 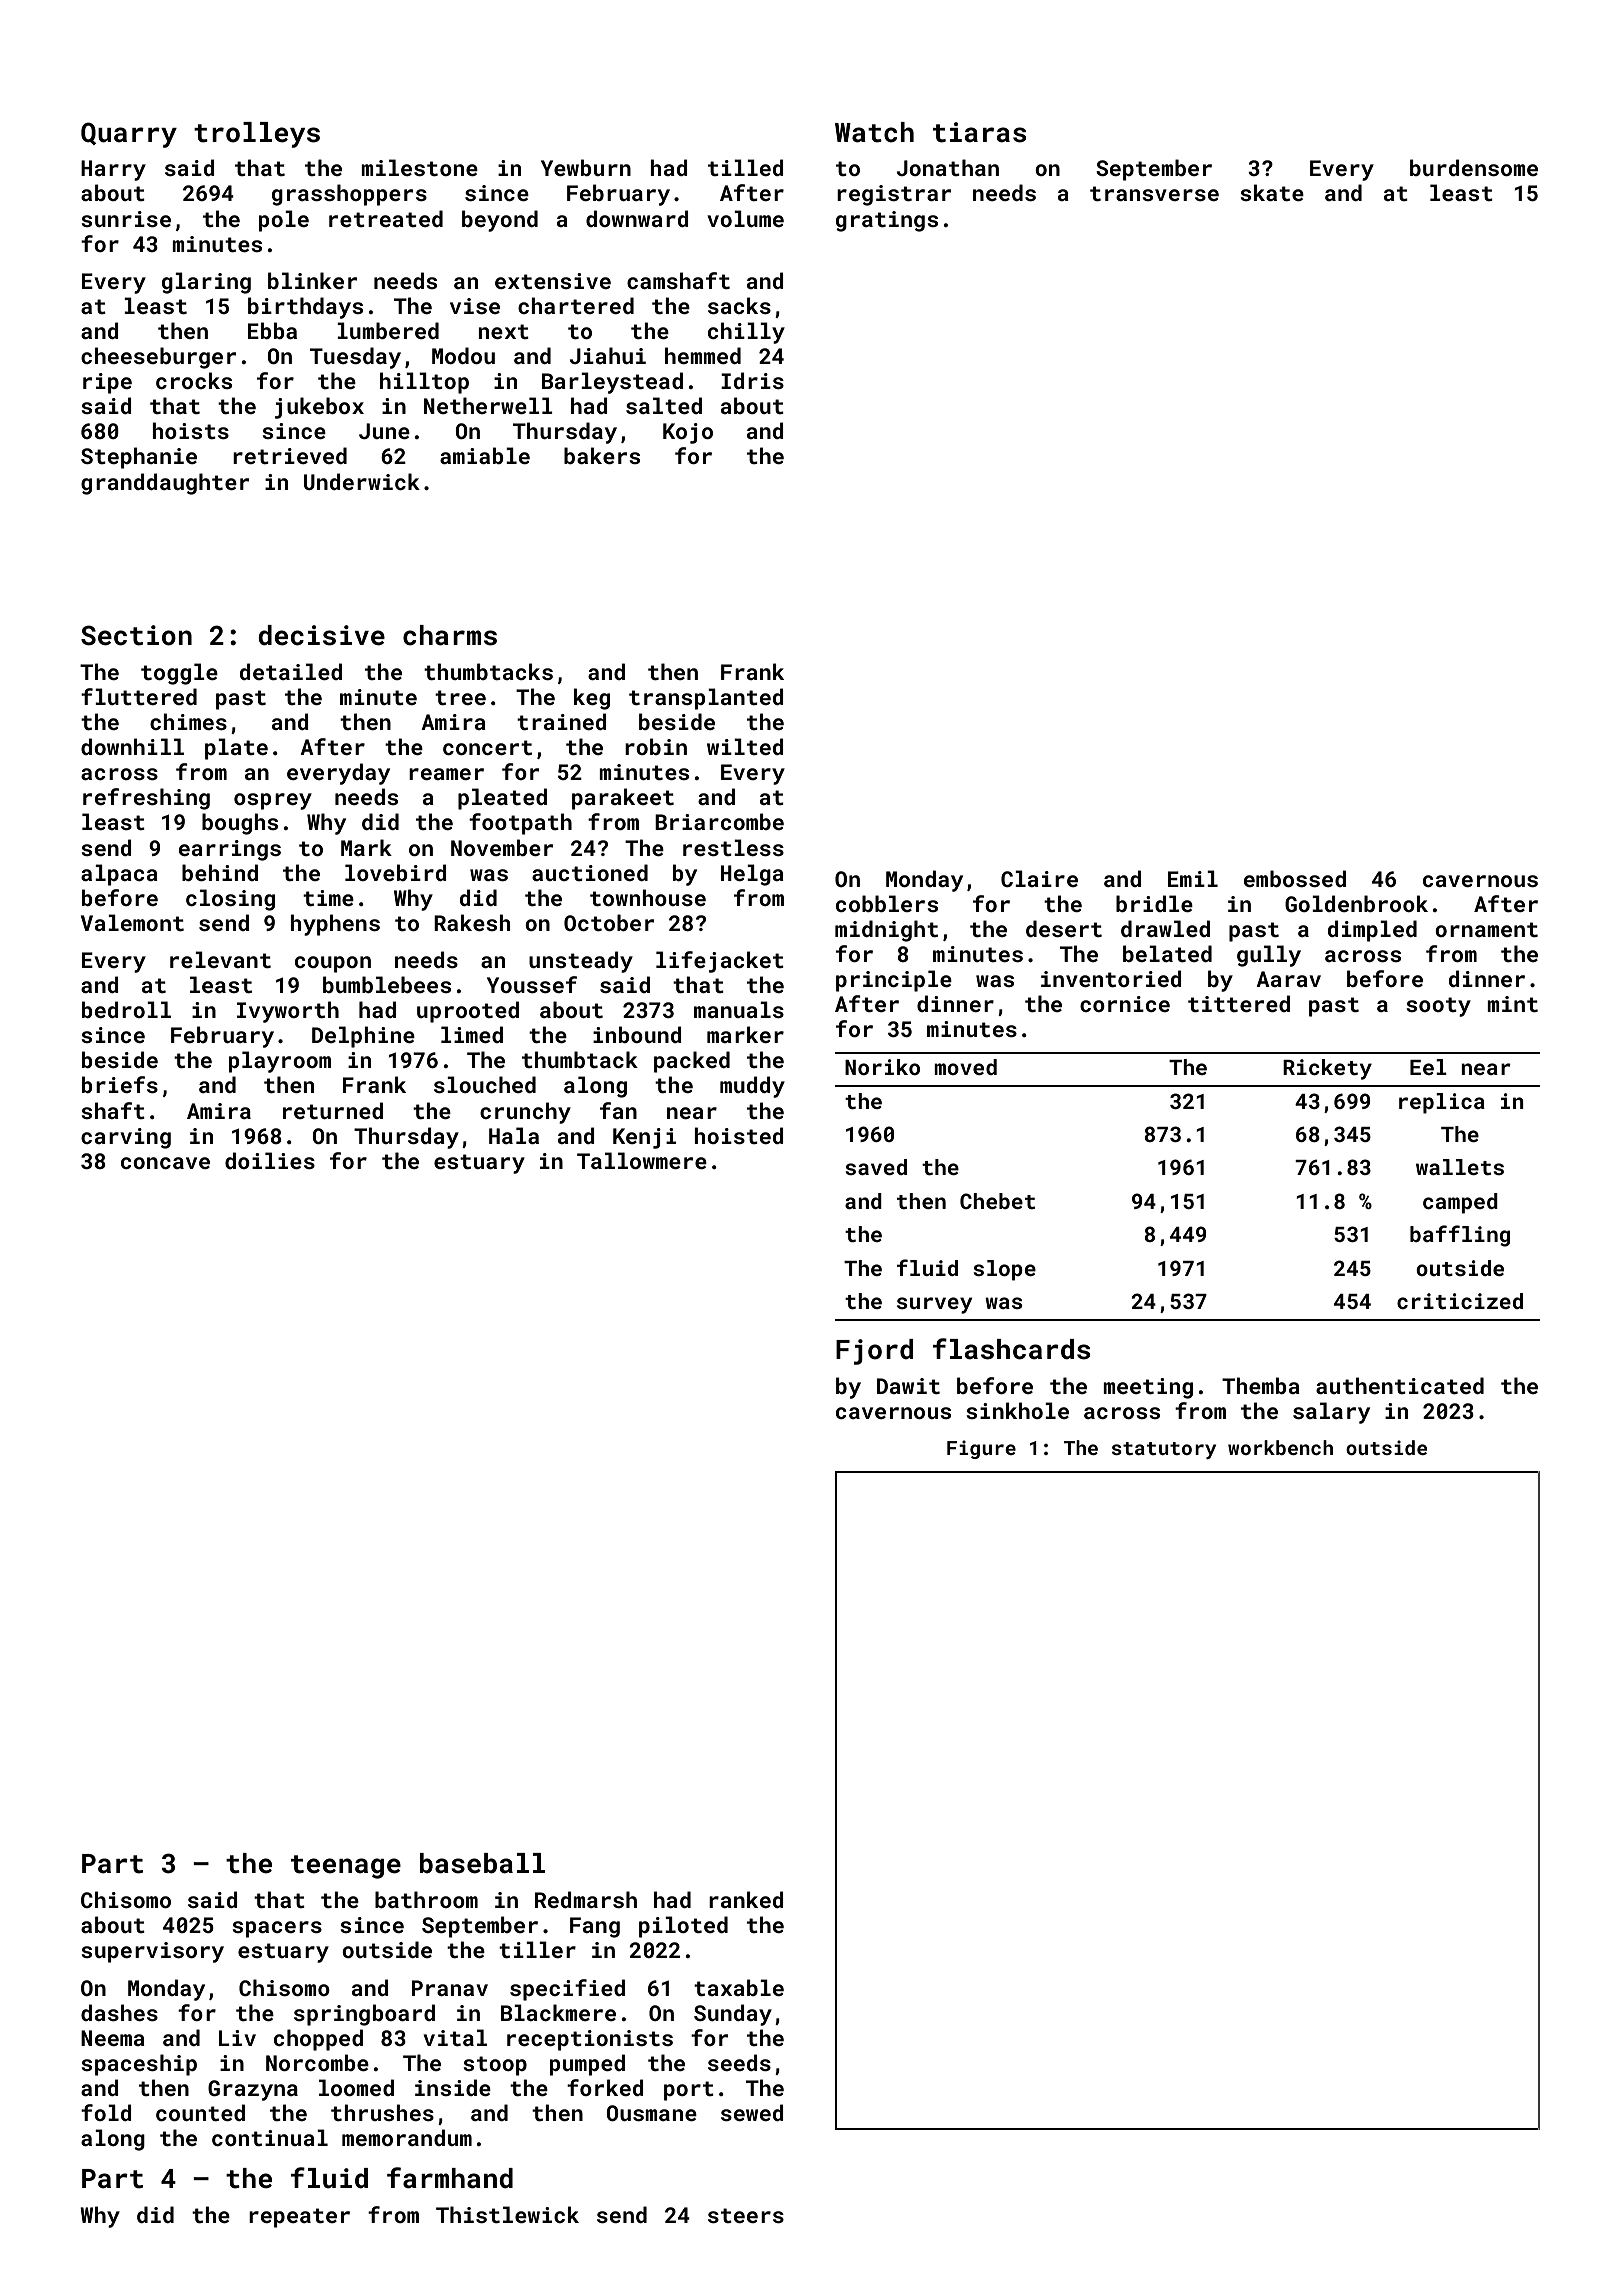 I want to click on teenage, so click(x=346, y=1867).
